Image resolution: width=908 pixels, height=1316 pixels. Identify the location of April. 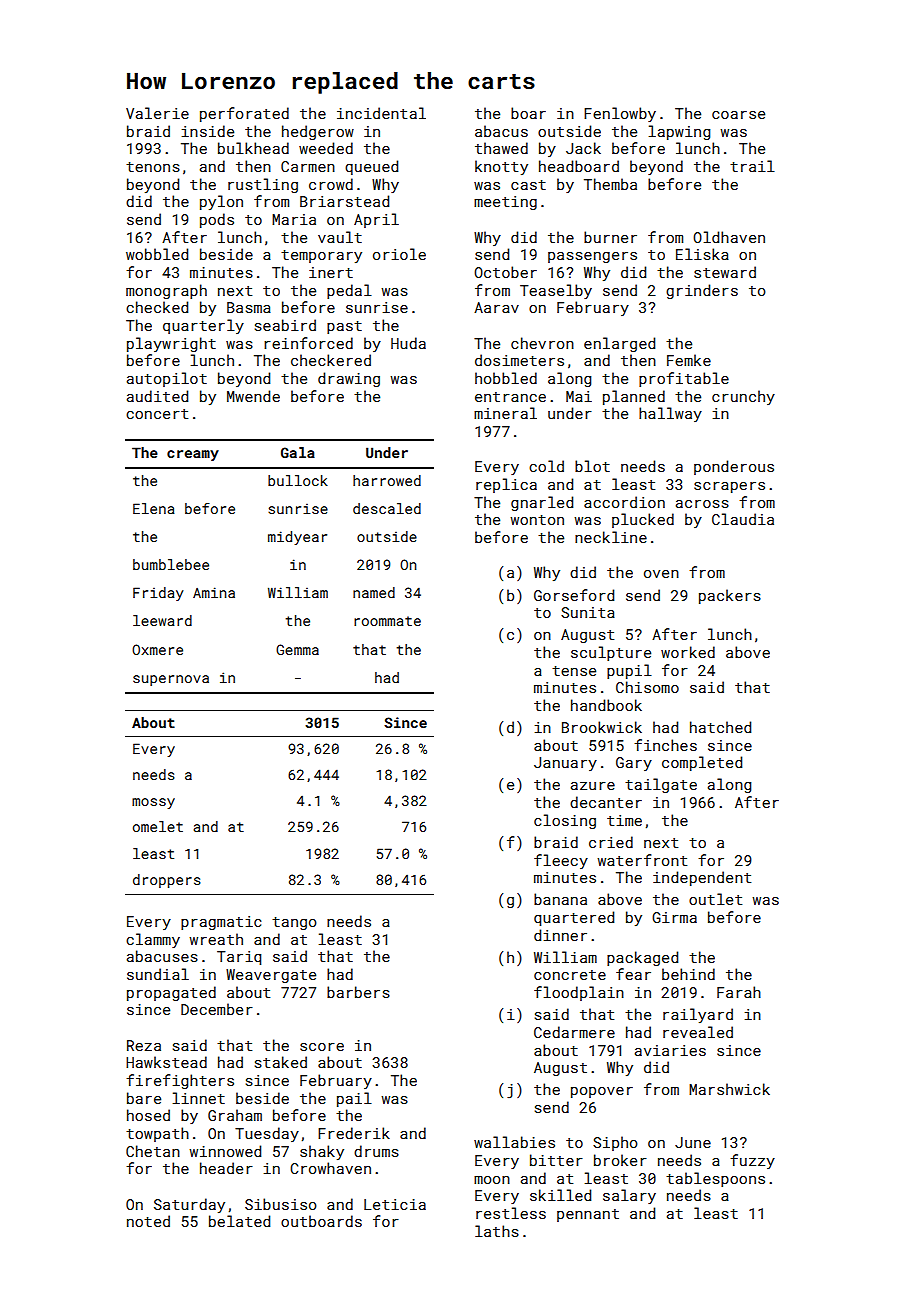
(376, 220).
